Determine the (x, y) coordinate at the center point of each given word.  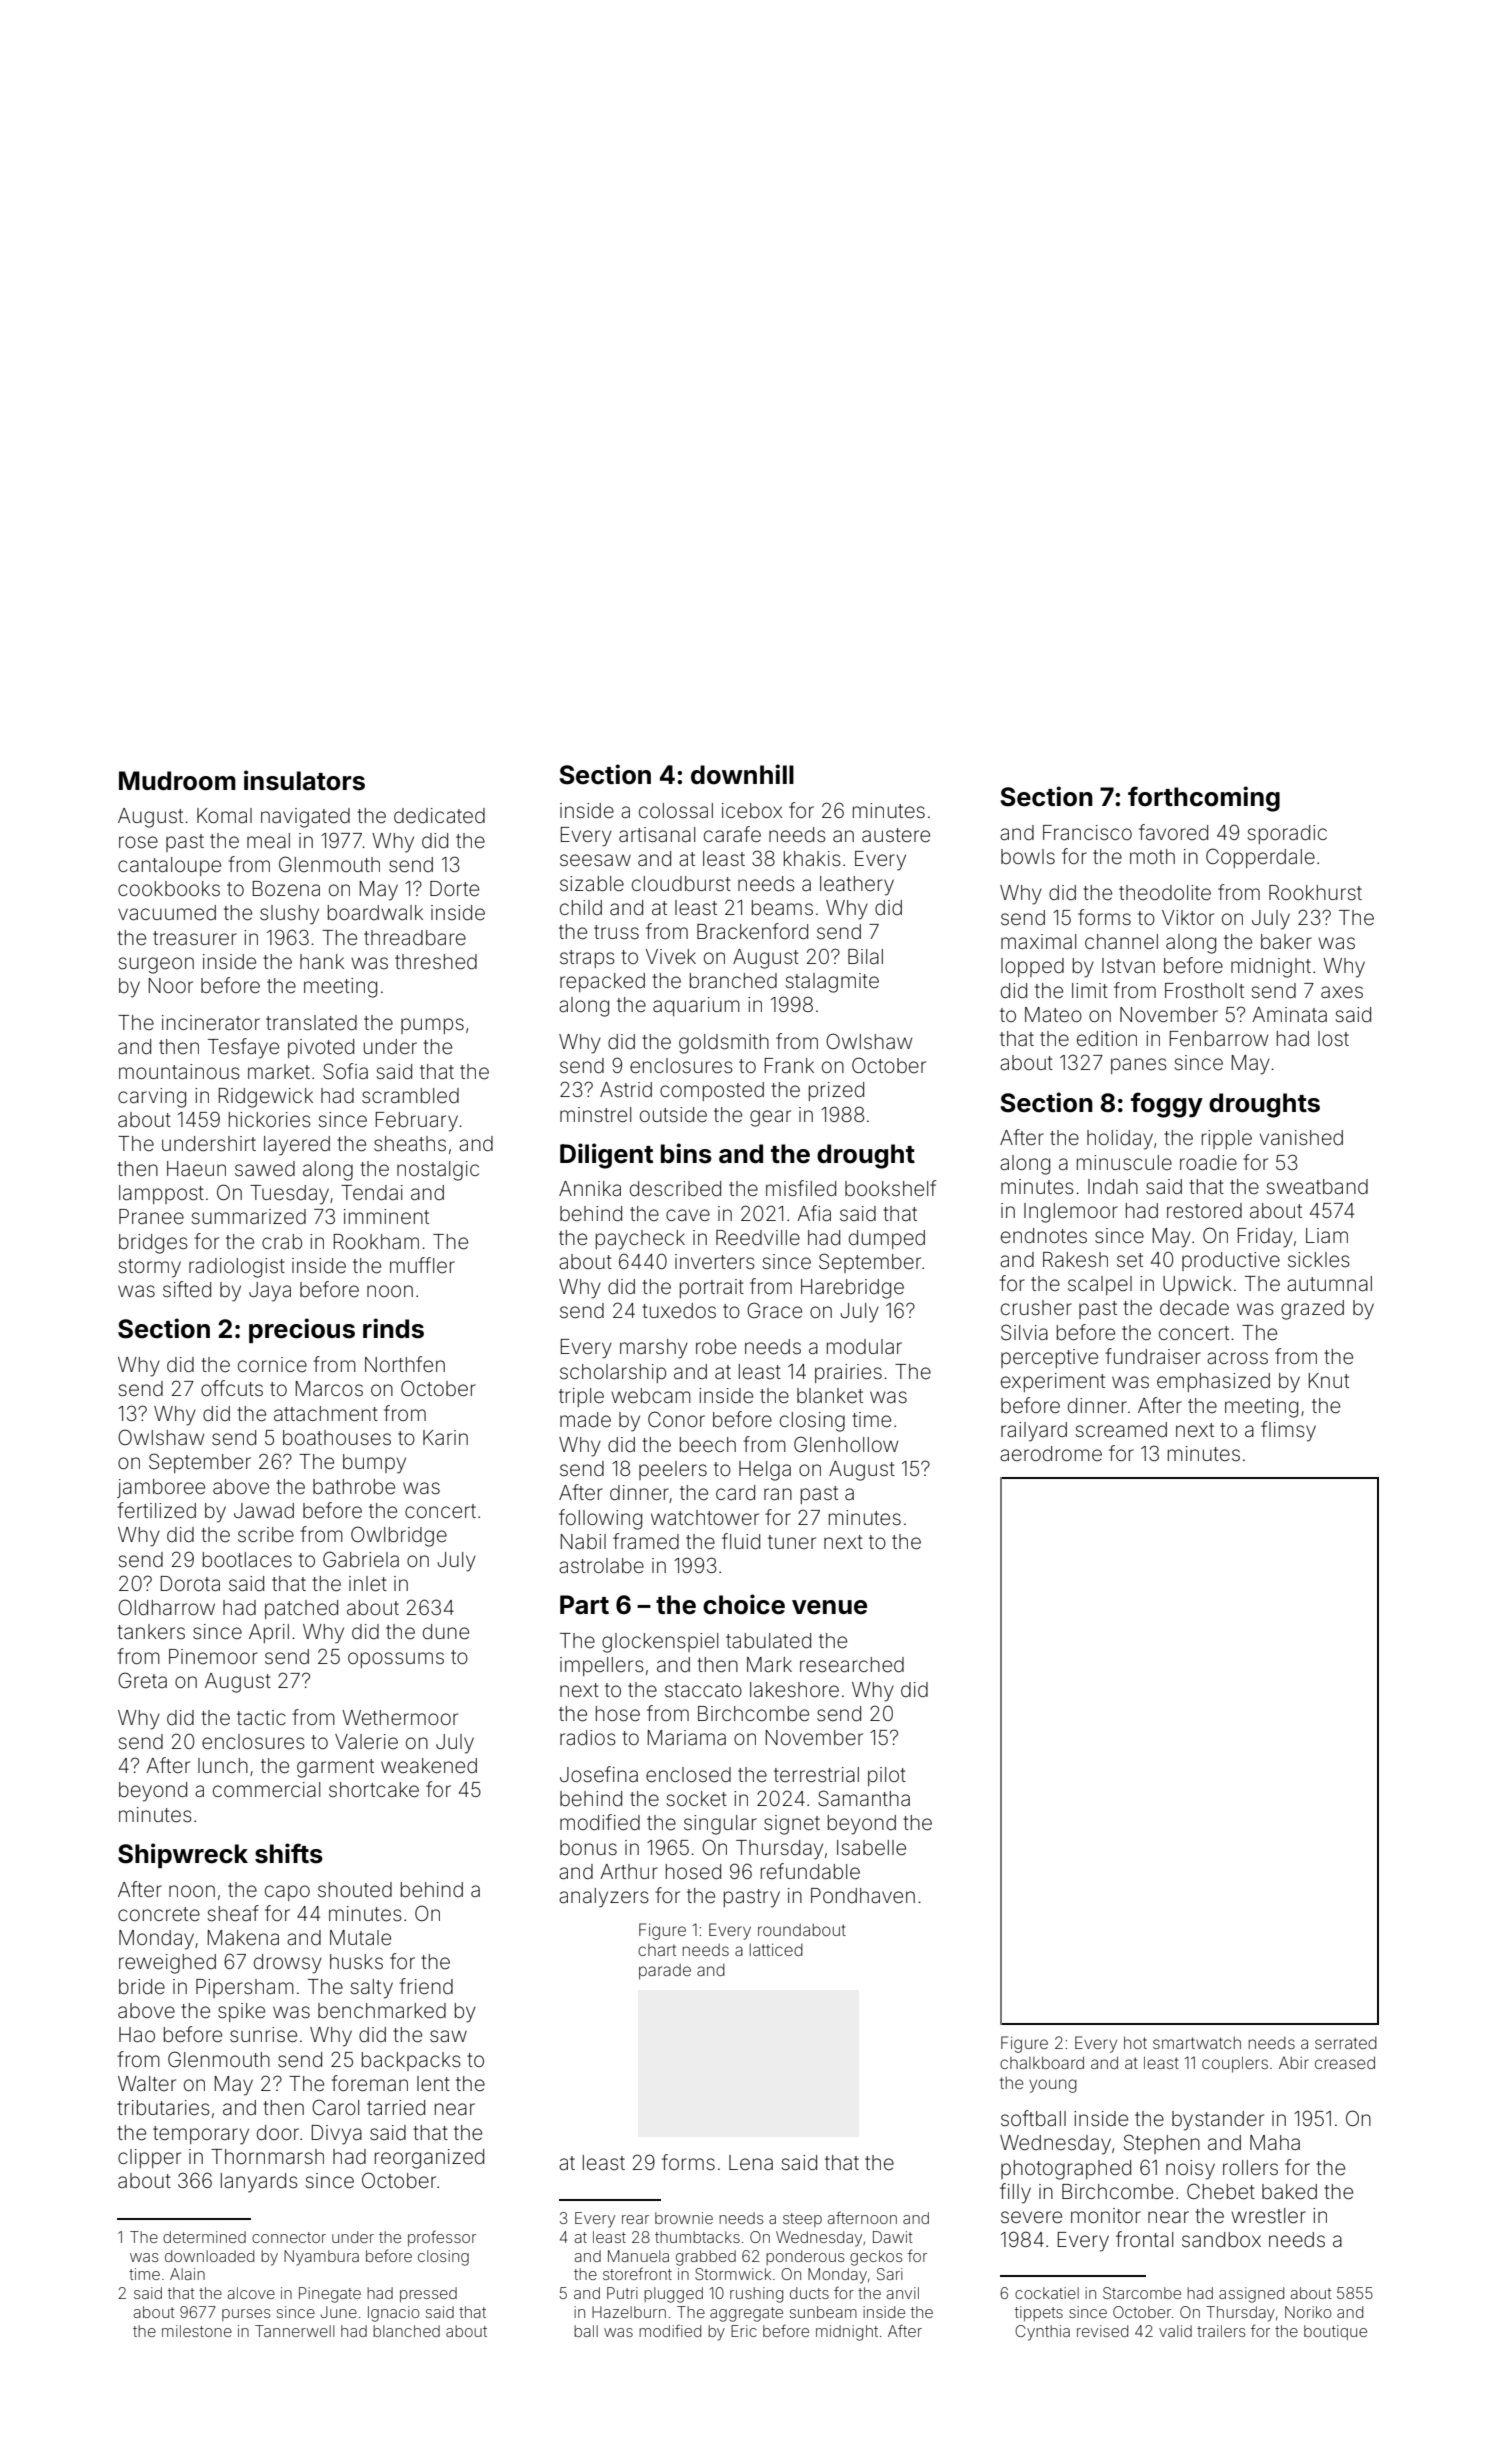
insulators (304, 780)
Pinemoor (213, 1656)
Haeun (196, 1168)
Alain (187, 2274)
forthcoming (1204, 799)
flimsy (1288, 1431)
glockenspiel (660, 1643)
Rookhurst (1315, 893)
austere (896, 835)
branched (733, 981)
